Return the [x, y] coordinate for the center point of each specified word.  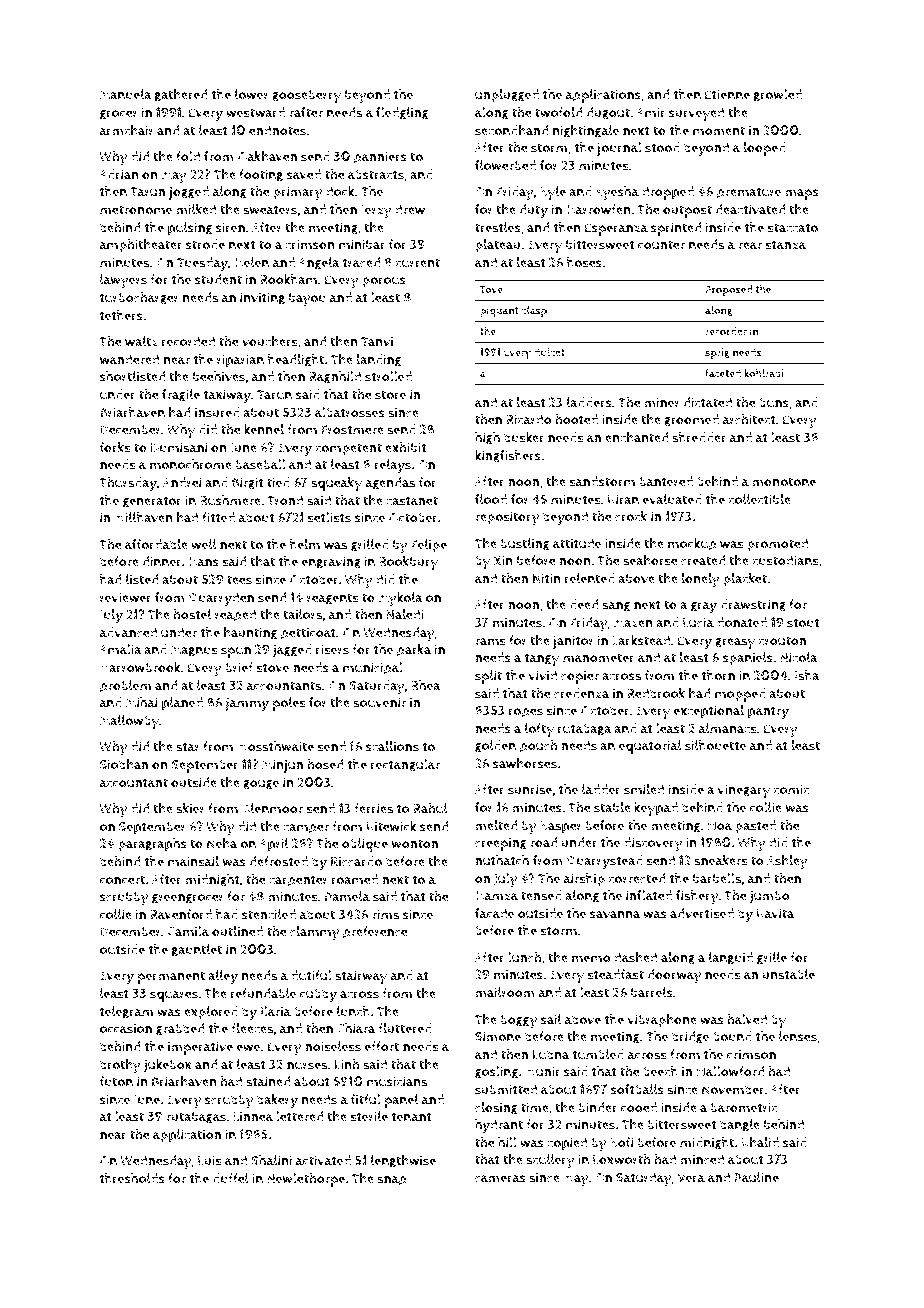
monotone [784, 482]
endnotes [277, 130]
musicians [397, 1081]
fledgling [402, 113]
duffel [230, 1178]
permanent [171, 977]
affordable [156, 544]
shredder [699, 437]
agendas [390, 483]
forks [115, 447]
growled [778, 95]
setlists [329, 517]
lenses [798, 1036]
